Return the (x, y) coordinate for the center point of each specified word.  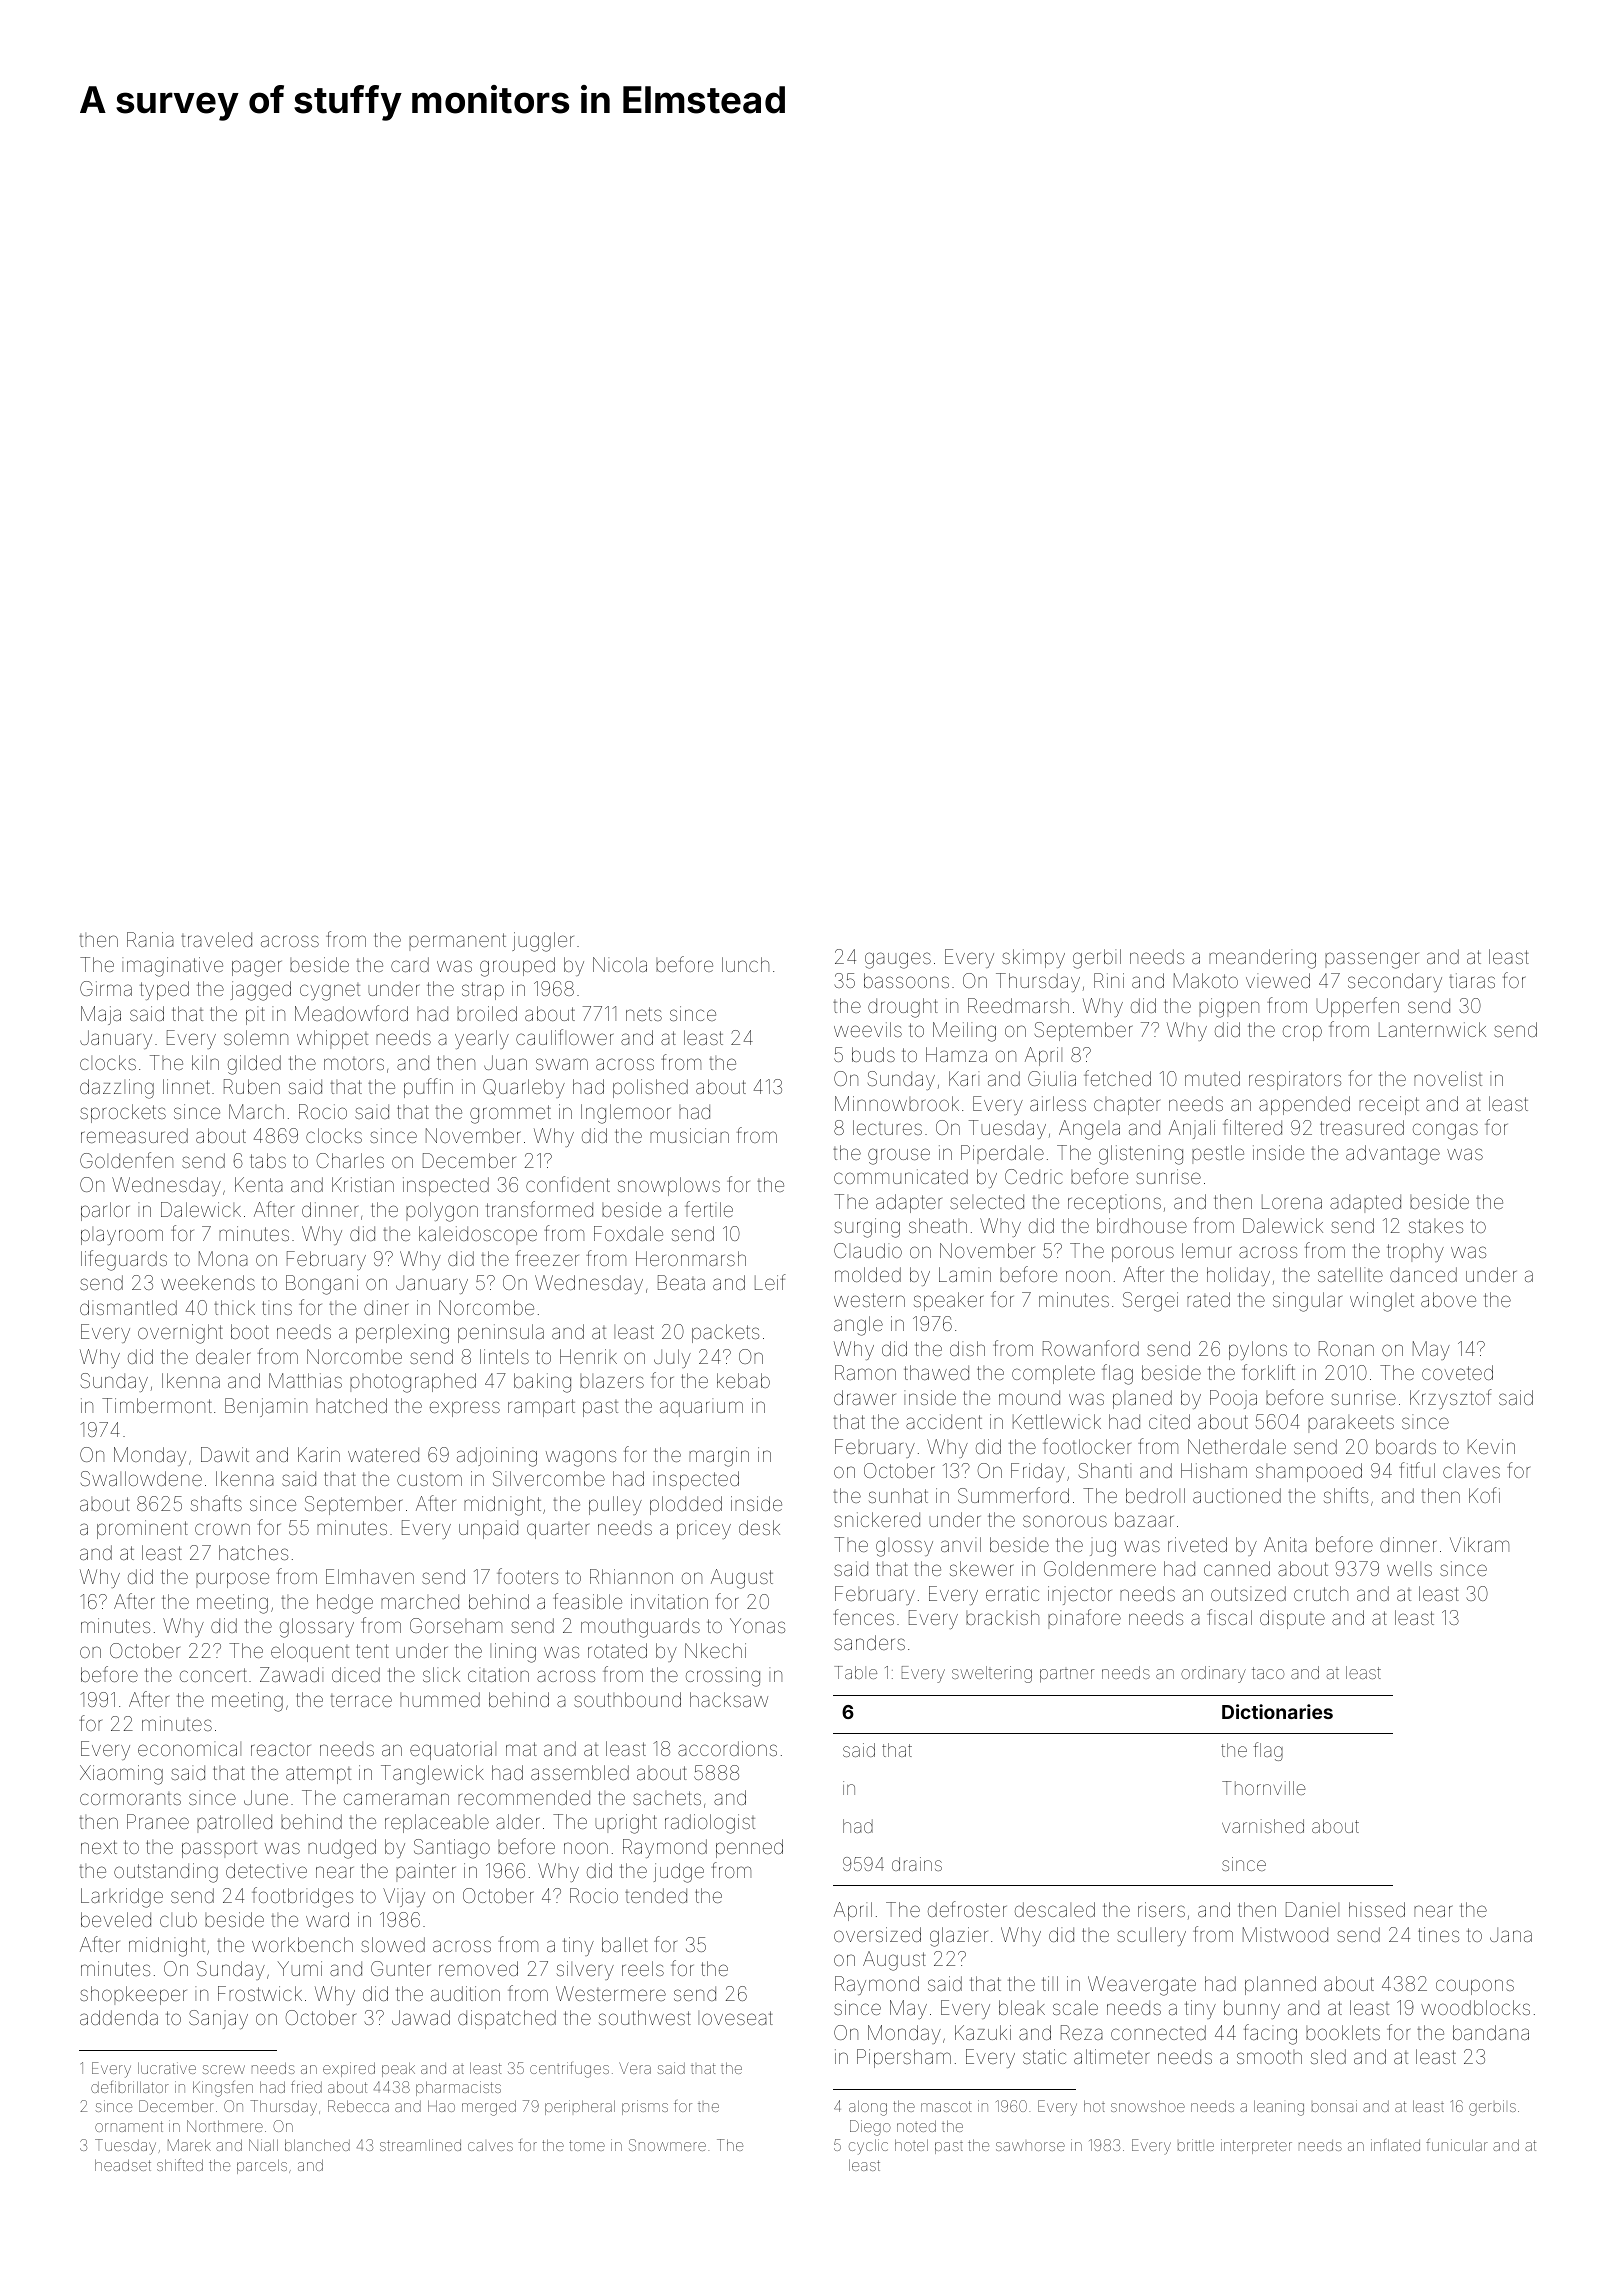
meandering (1262, 959)
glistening (1141, 1155)
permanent (457, 942)
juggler (543, 942)
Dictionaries (1277, 1711)
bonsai (1334, 2106)
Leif (770, 1282)
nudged (342, 1849)
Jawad (421, 2017)
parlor (105, 1211)
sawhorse (1030, 2146)
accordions (727, 1748)
